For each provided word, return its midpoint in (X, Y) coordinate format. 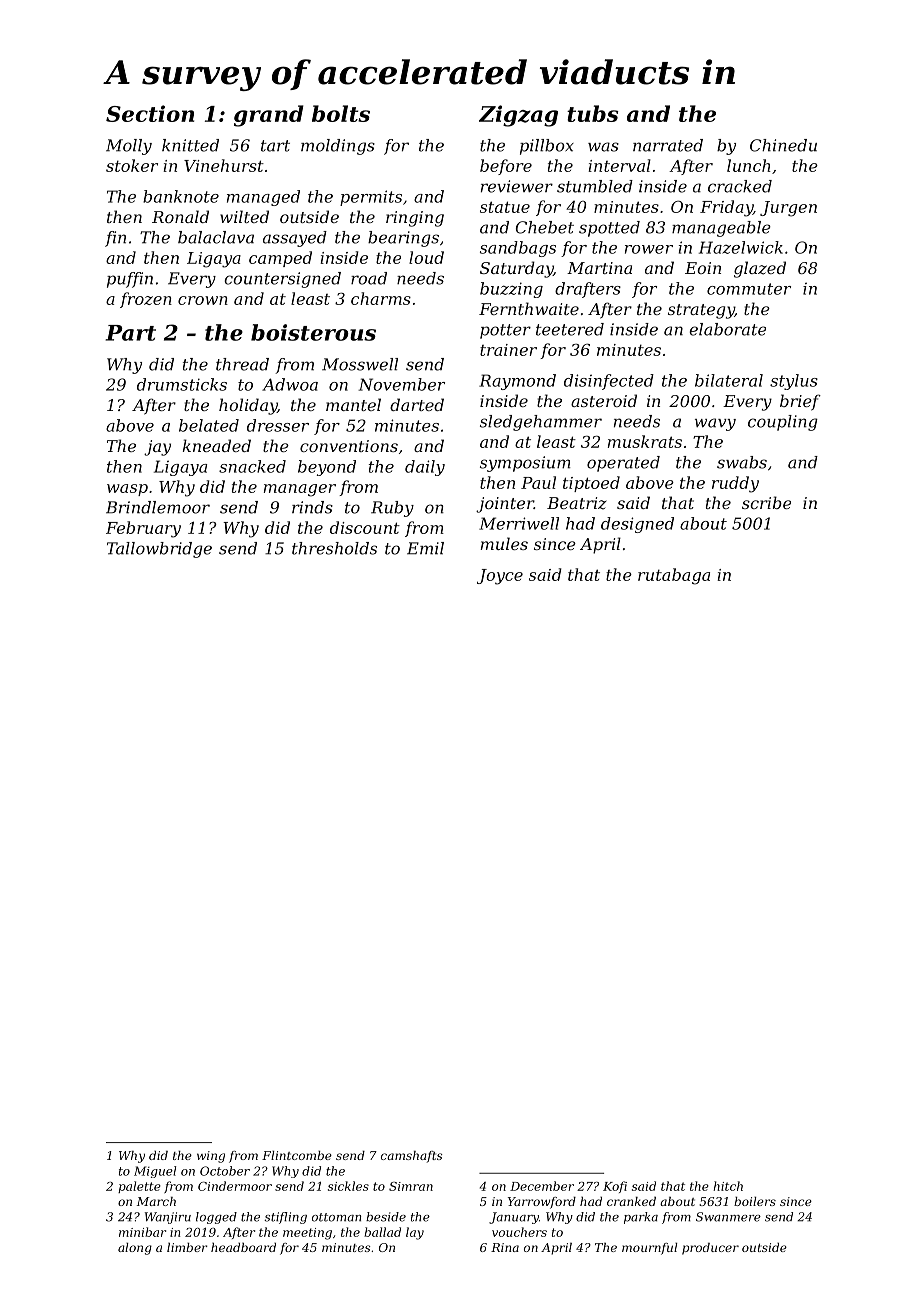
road (369, 278)
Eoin (703, 268)
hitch (728, 1186)
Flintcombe (297, 1155)
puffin (130, 280)
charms (381, 298)
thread (242, 364)
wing (211, 1157)
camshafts (411, 1157)
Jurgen (788, 209)
